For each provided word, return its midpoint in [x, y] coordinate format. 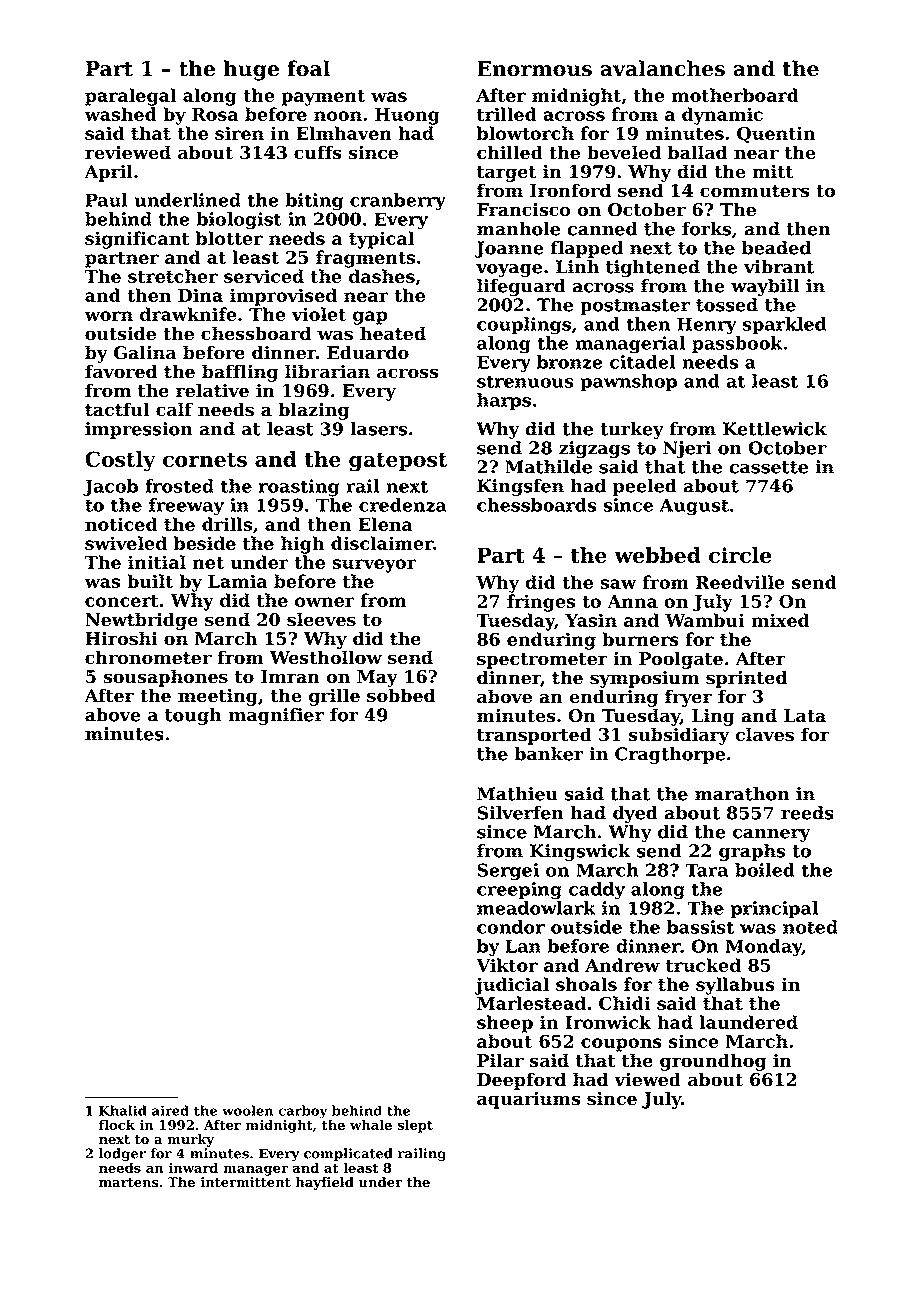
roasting [299, 488]
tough [193, 716]
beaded [776, 248]
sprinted [746, 679]
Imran [290, 677]
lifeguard [521, 287]
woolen [248, 1110]
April [108, 173]
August [694, 507]
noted [810, 927]
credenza [403, 505]
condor [511, 927]
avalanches [662, 68]
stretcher [173, 276]
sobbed [401, 695]
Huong [407, 116]
